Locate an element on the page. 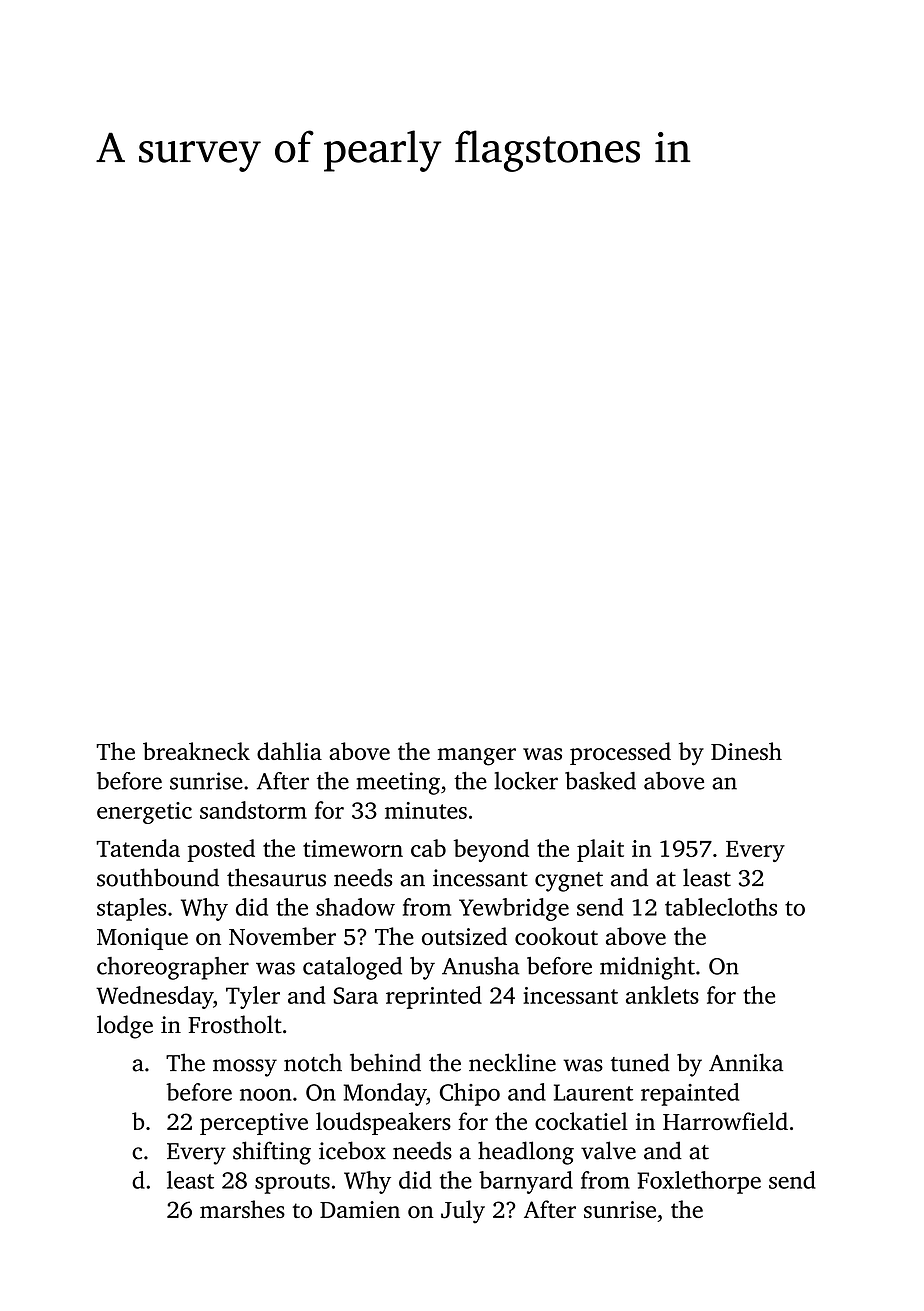 This page has height=1311, width=924. July is located at coordinates (463, 1212).
